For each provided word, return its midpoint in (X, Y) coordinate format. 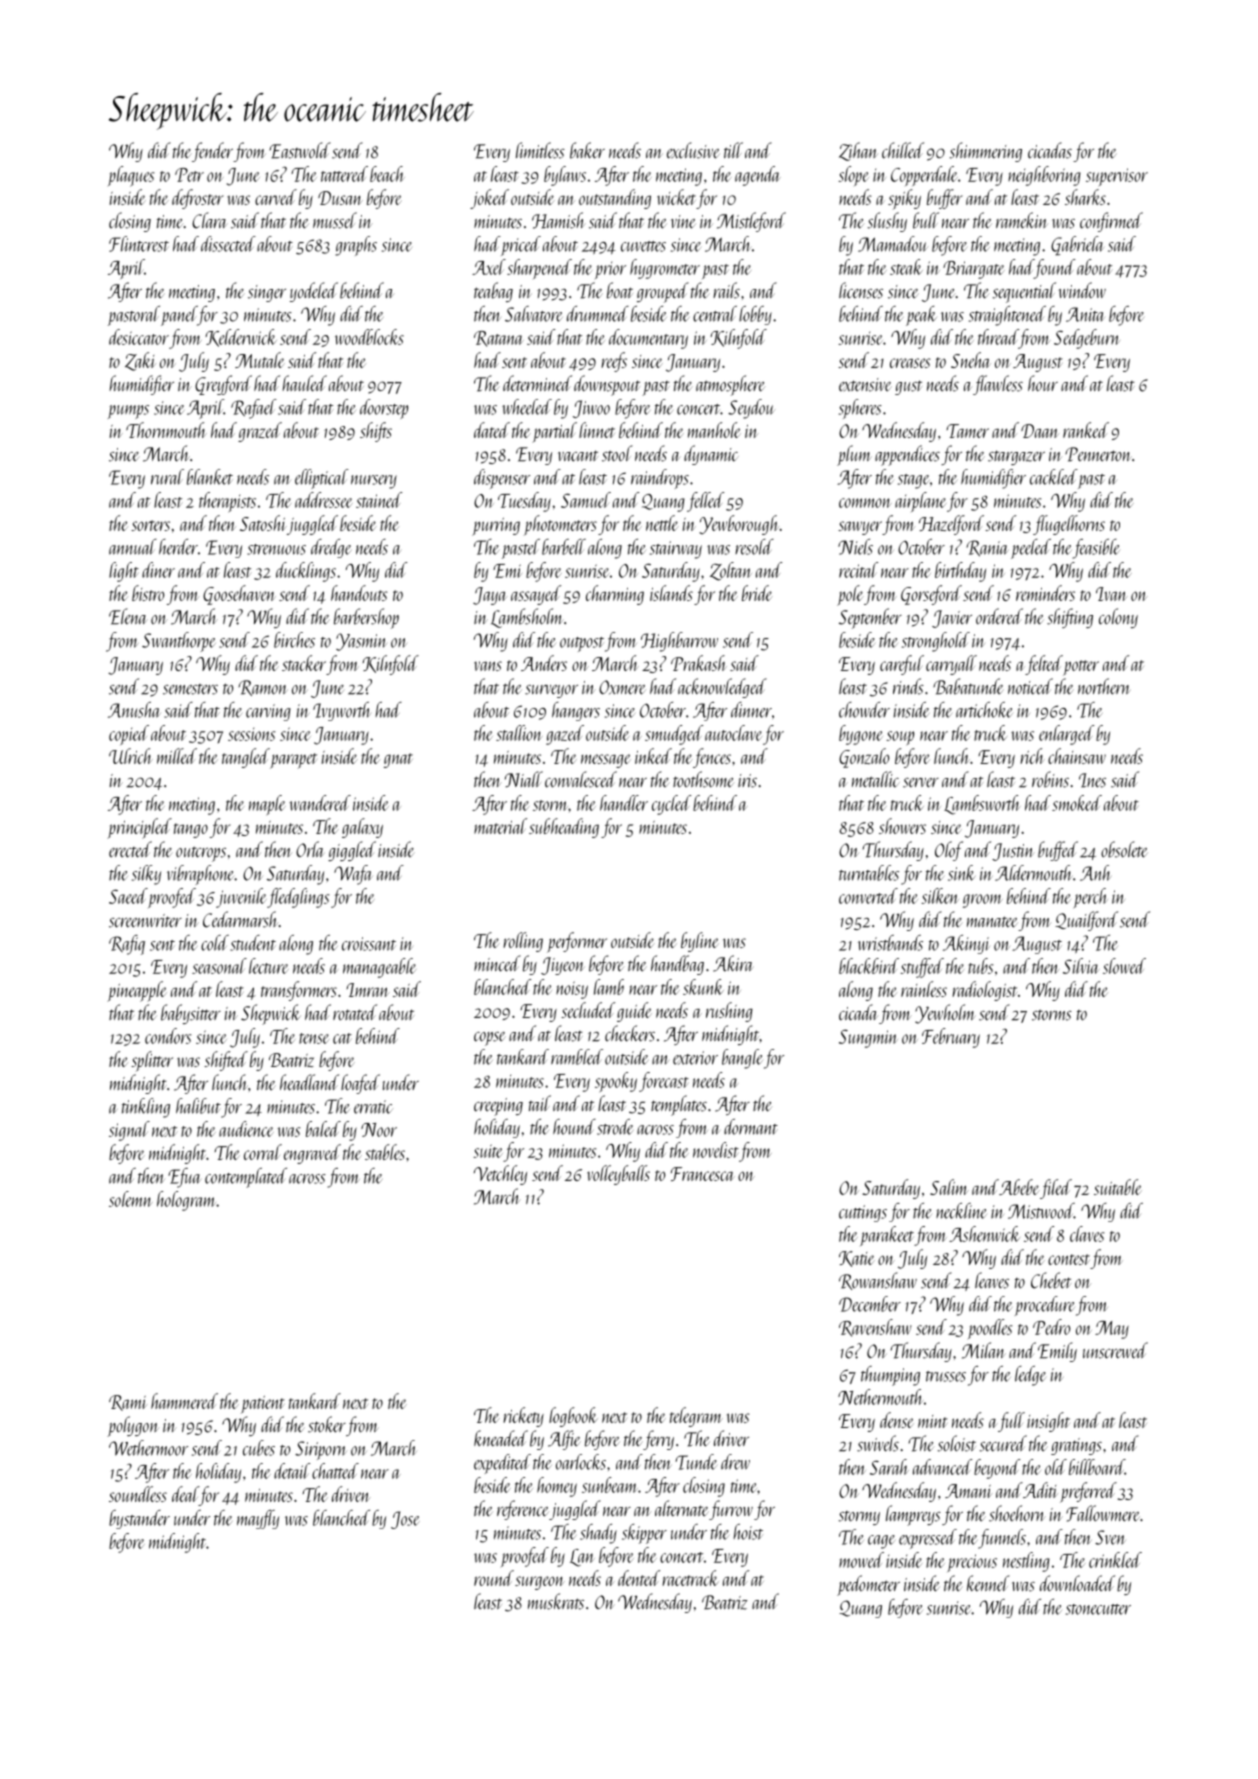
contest (1069, 1259)
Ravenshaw (875, 1328)
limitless (540, 150)
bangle (742, 1059)
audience (246, 1129)
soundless (138, 1494)
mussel (335, 220)
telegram (696, 1417)
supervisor (1117, 177)
